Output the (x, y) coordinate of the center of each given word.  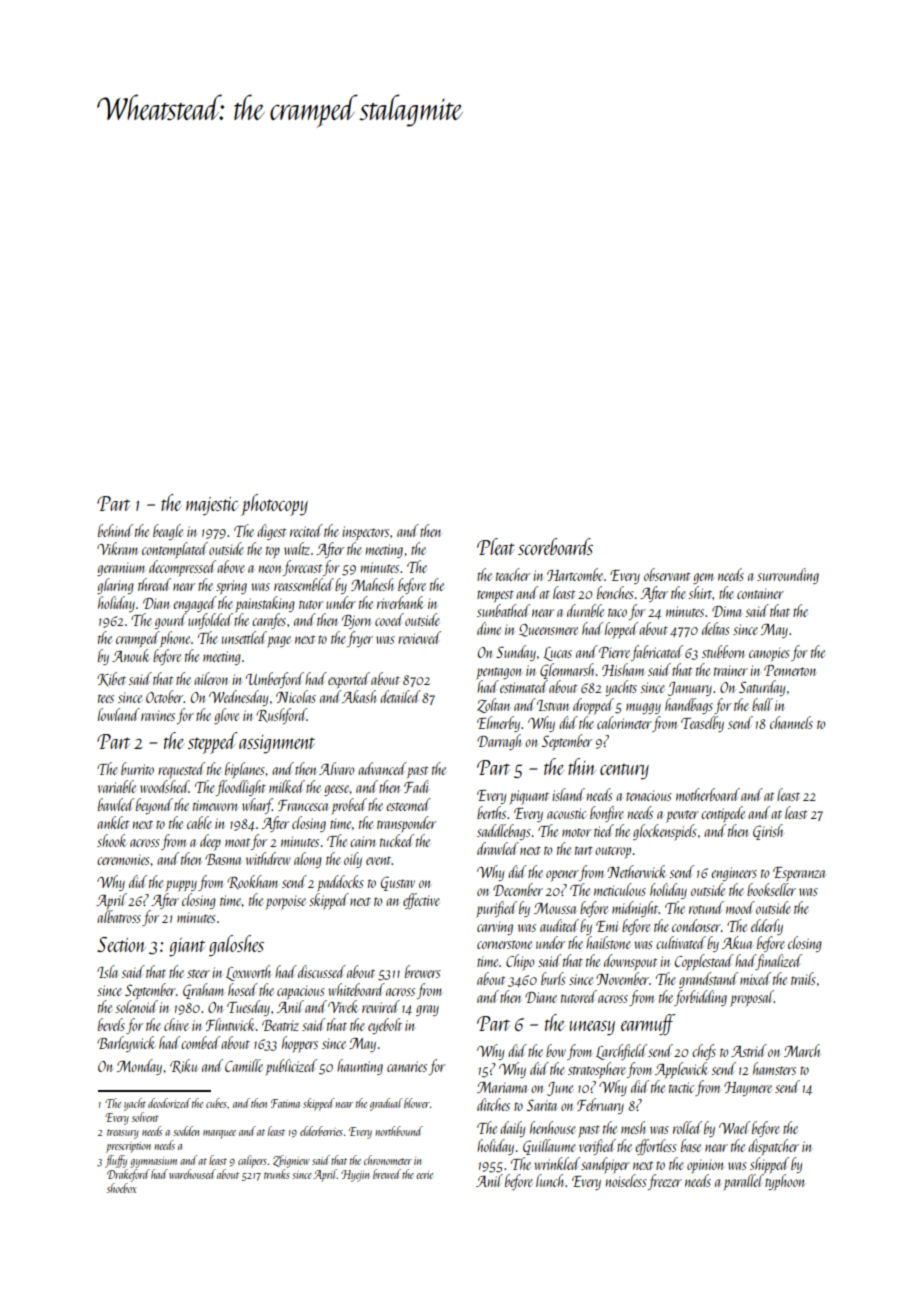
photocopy (274, 505)
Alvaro (336, 768)
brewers (423, 971)
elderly (767, 927)
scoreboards (555, 546)
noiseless (626, 1180)
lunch (551, 1180)
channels (791, 722)
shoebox (122, 1188)
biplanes (245, 770)
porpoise (285, 902)
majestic (212, 506)
